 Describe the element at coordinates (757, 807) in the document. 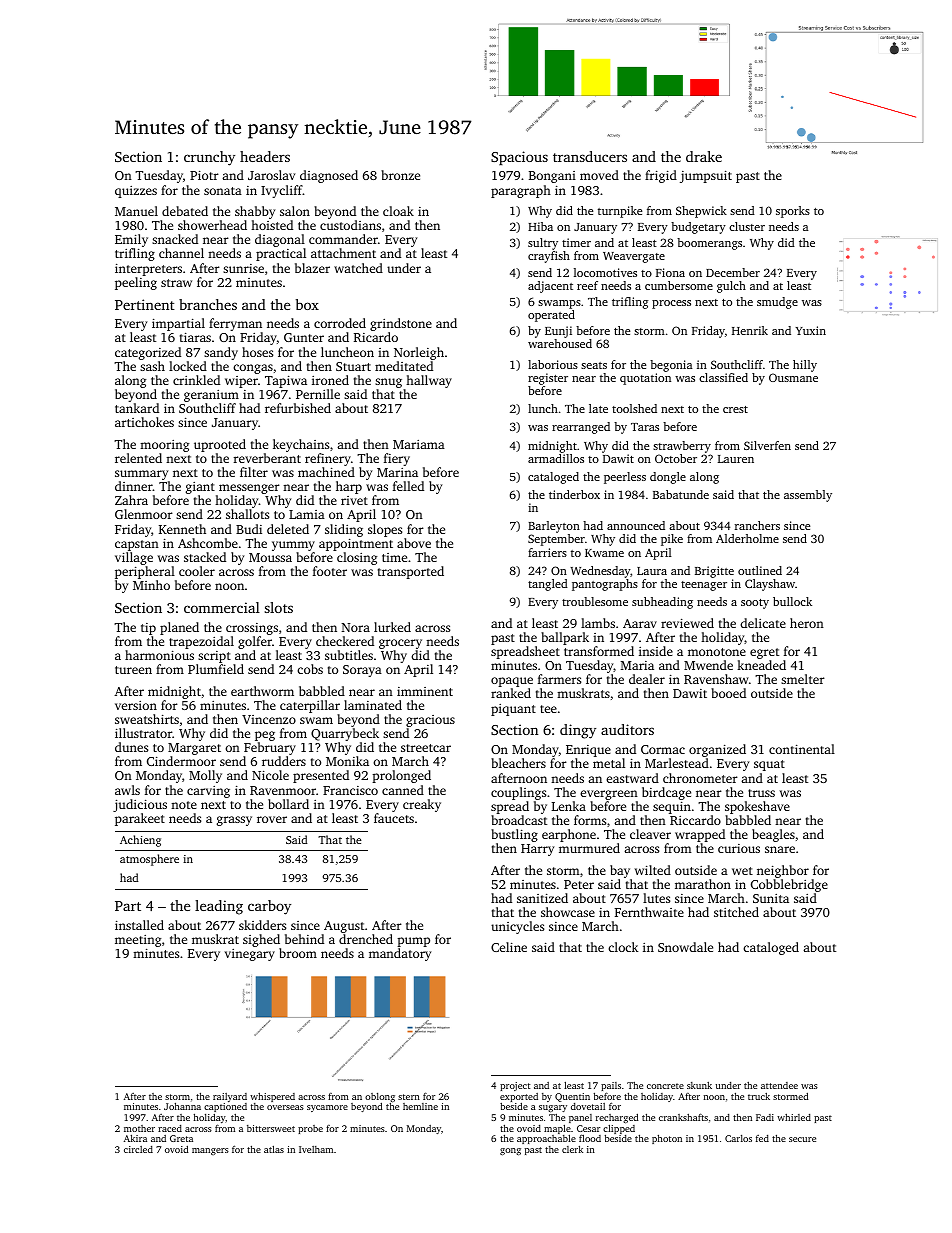

I see `spokeshave` at that location.
